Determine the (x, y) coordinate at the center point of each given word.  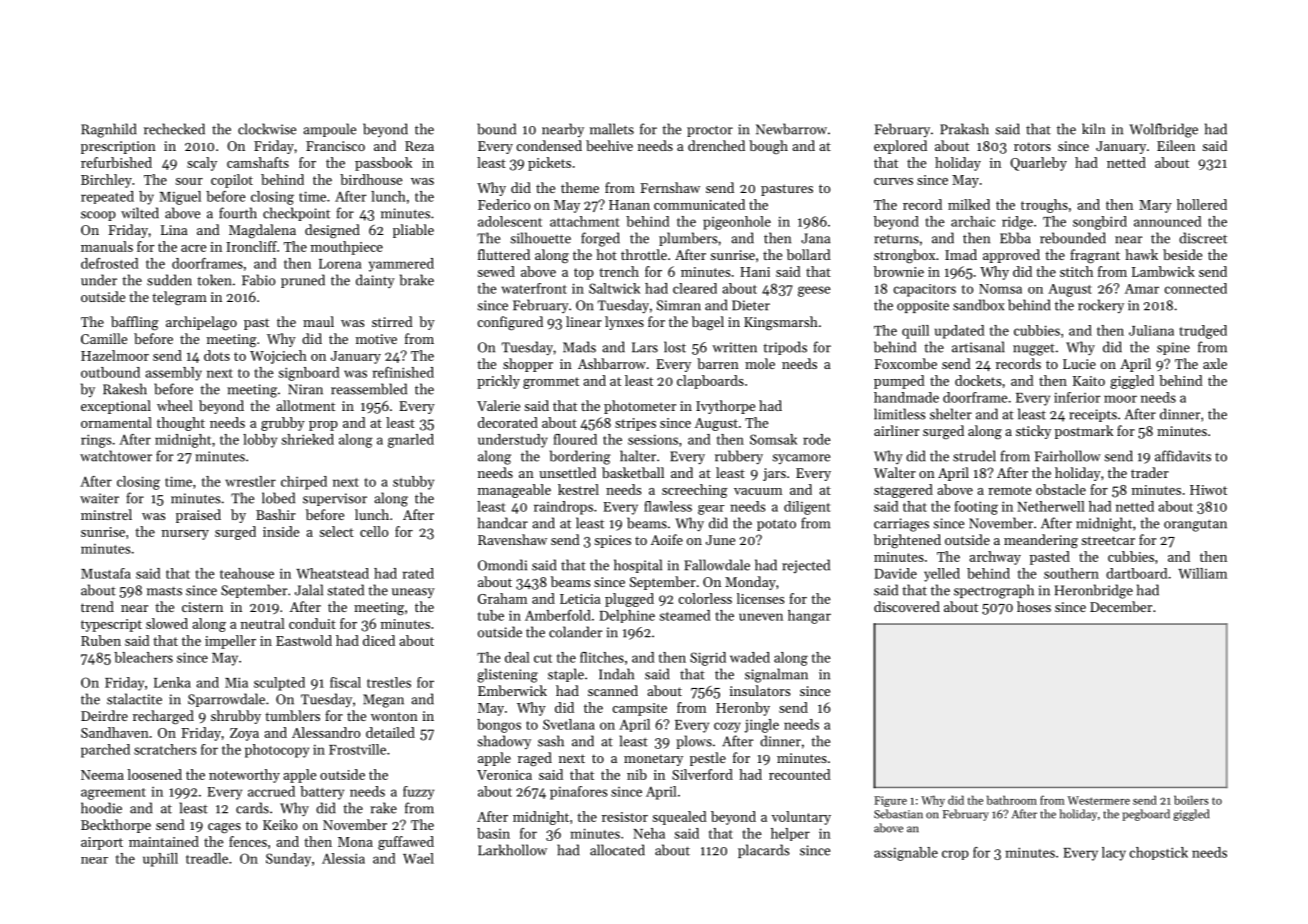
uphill (160, 860)
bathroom (1012, 800)
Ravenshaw (512, 539)
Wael (418, 858)
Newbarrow (791, 129)
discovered (907, 606)
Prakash (964, 129)
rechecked (174, 129)
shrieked (308, 439)
